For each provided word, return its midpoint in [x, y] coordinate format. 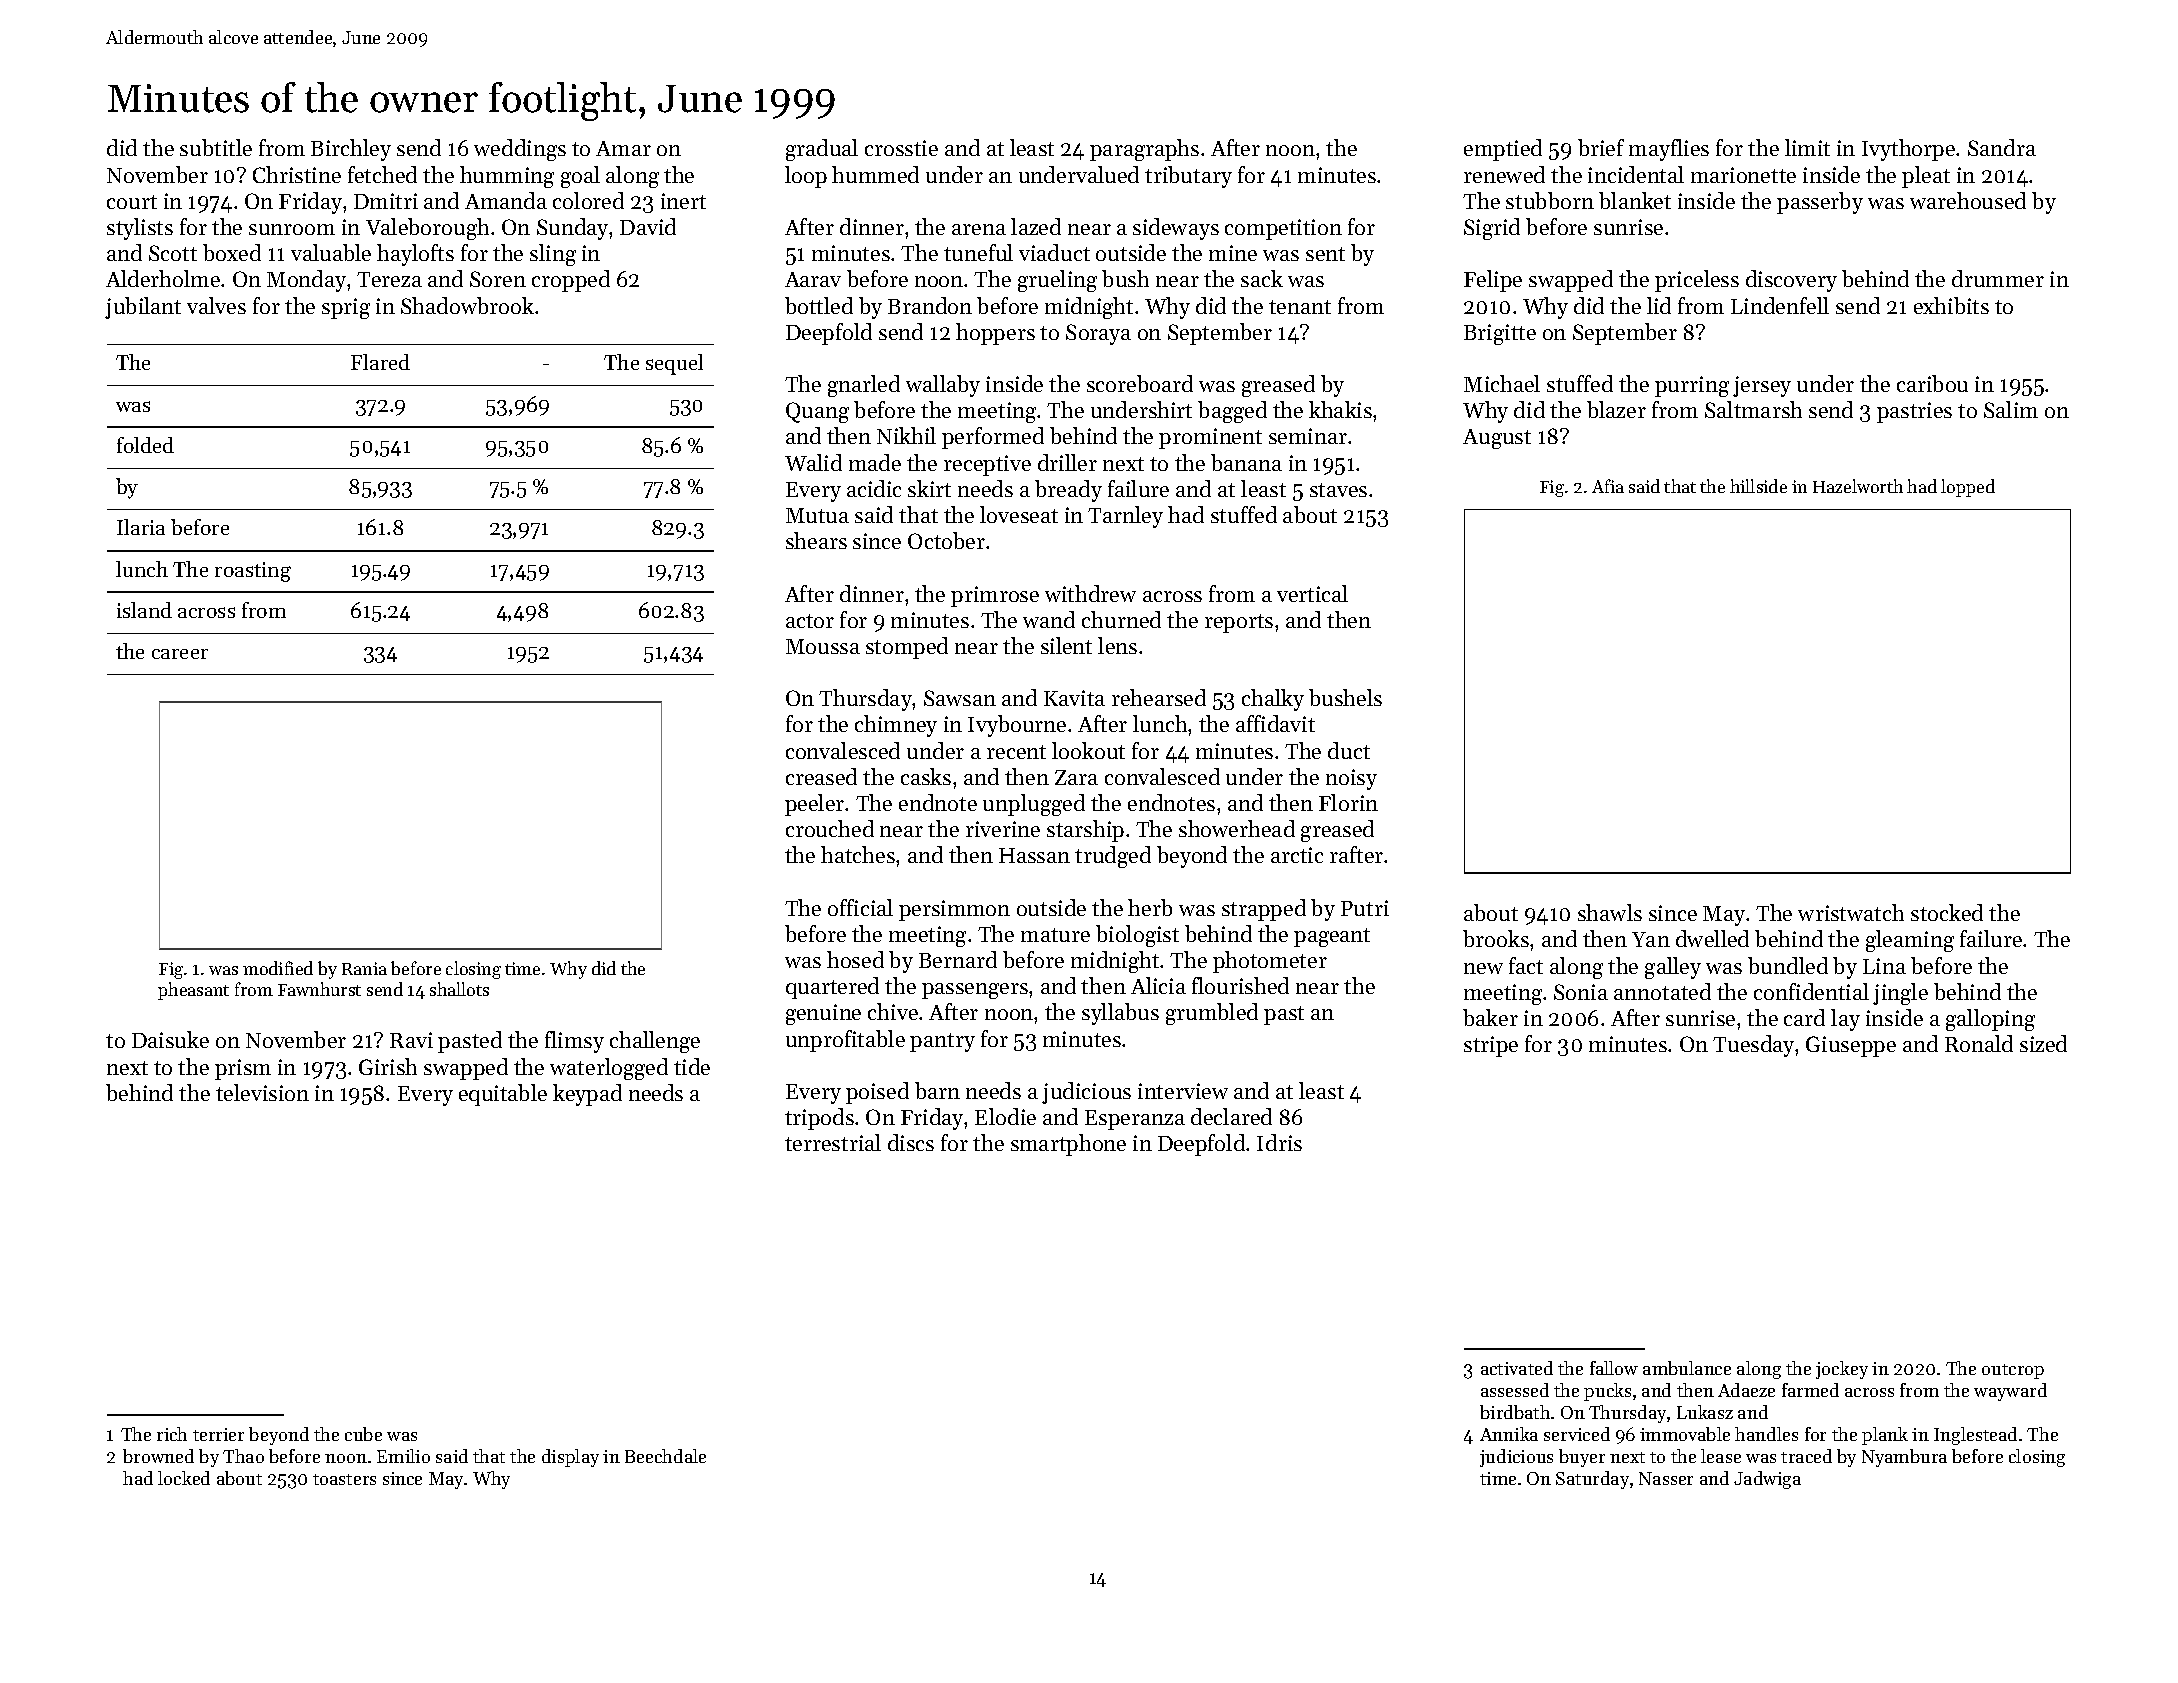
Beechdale [665, 1456]
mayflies [1669, 150]
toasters [344, 1479]
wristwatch [1851, 912]
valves [216, 305]
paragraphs [1144, 150]
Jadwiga [1767, 1480]
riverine [1003, 829]
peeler [814, 805]
